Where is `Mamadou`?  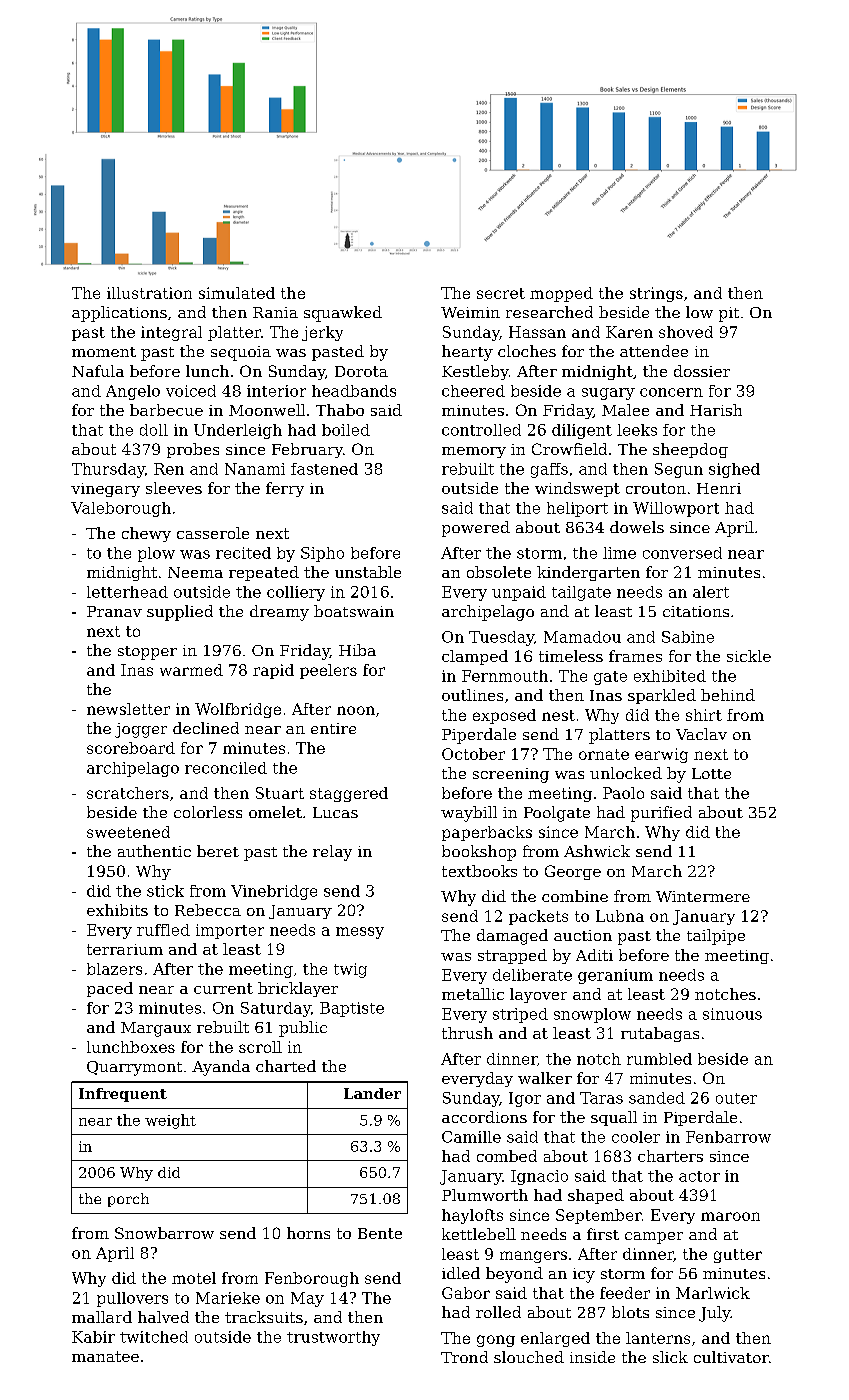 Mamadou is located at coordinates (582, 637).
